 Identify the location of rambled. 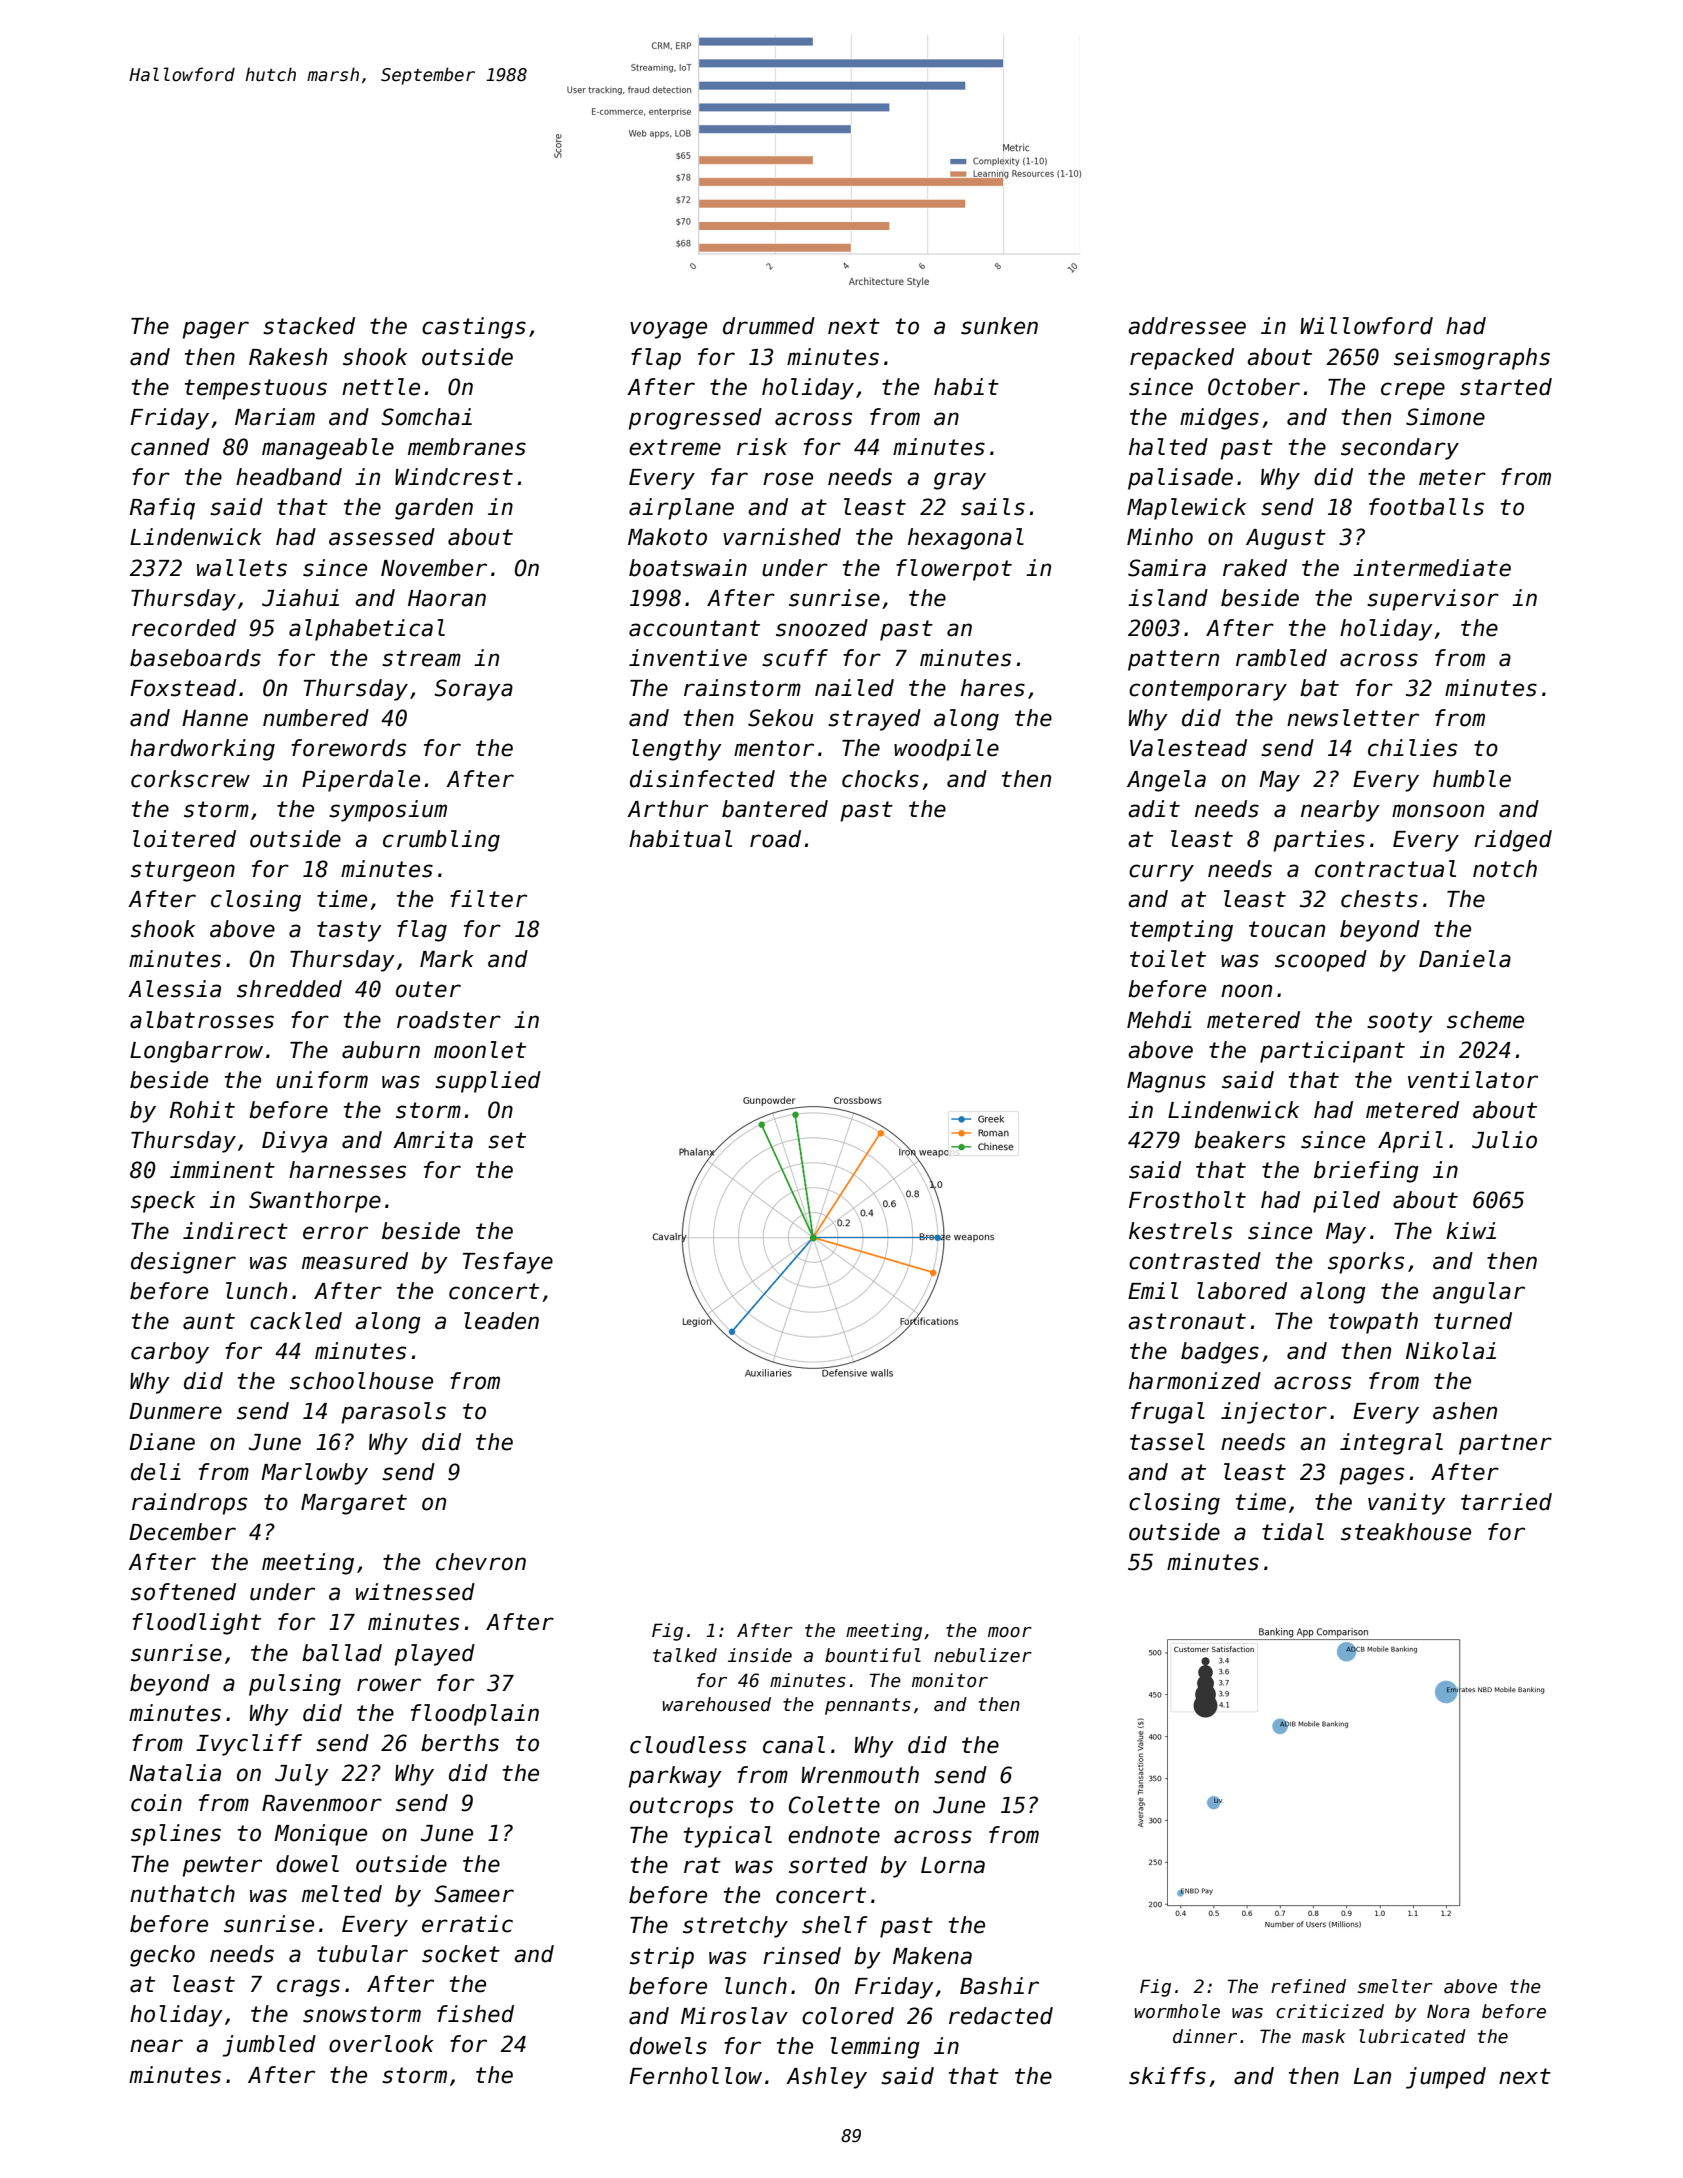
(1281, 658).
